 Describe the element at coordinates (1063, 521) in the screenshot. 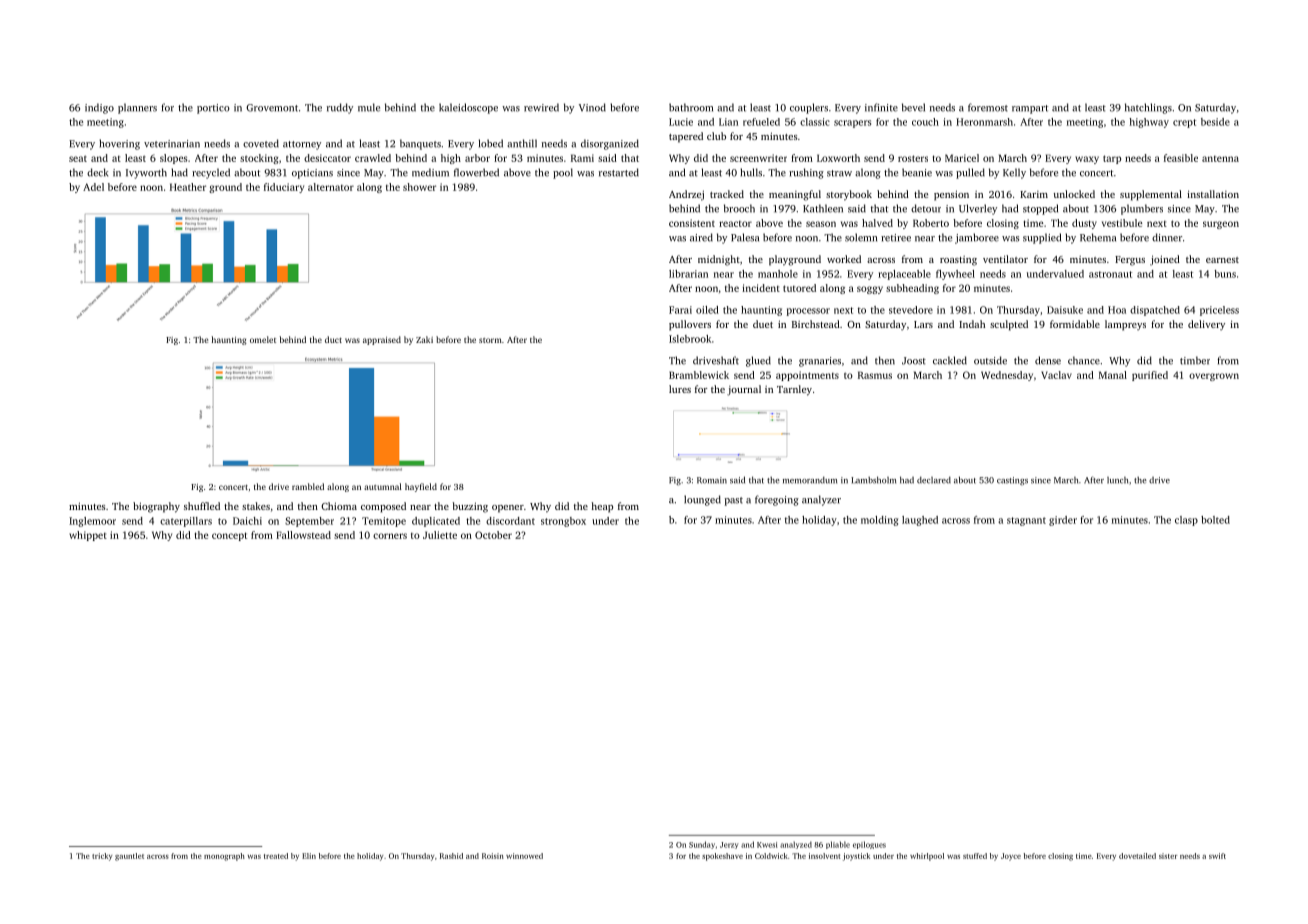

I see `girder` at that location.
